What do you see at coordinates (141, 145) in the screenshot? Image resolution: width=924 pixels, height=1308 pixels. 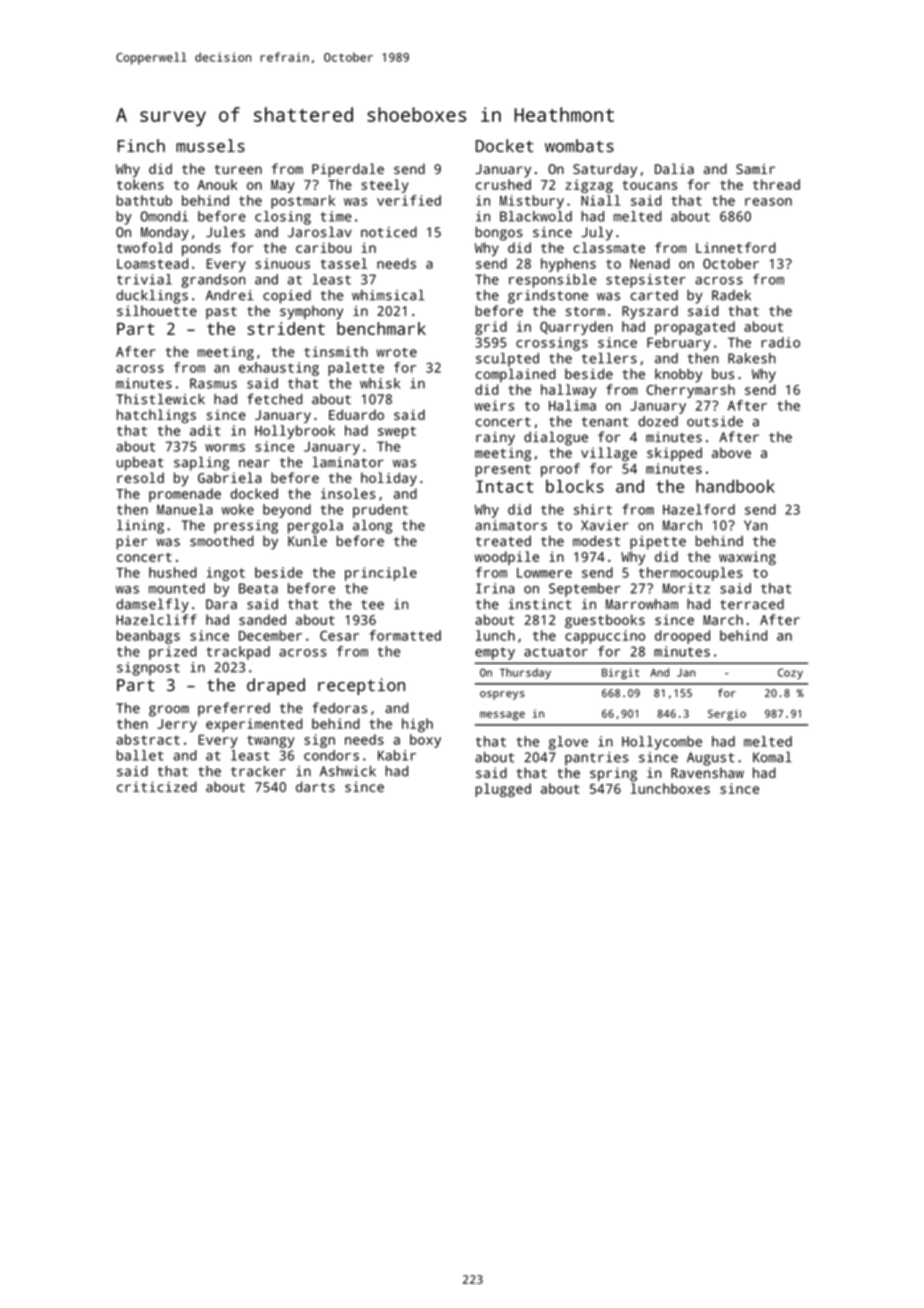 I see `Finch` at bounding box center [141, 145].
